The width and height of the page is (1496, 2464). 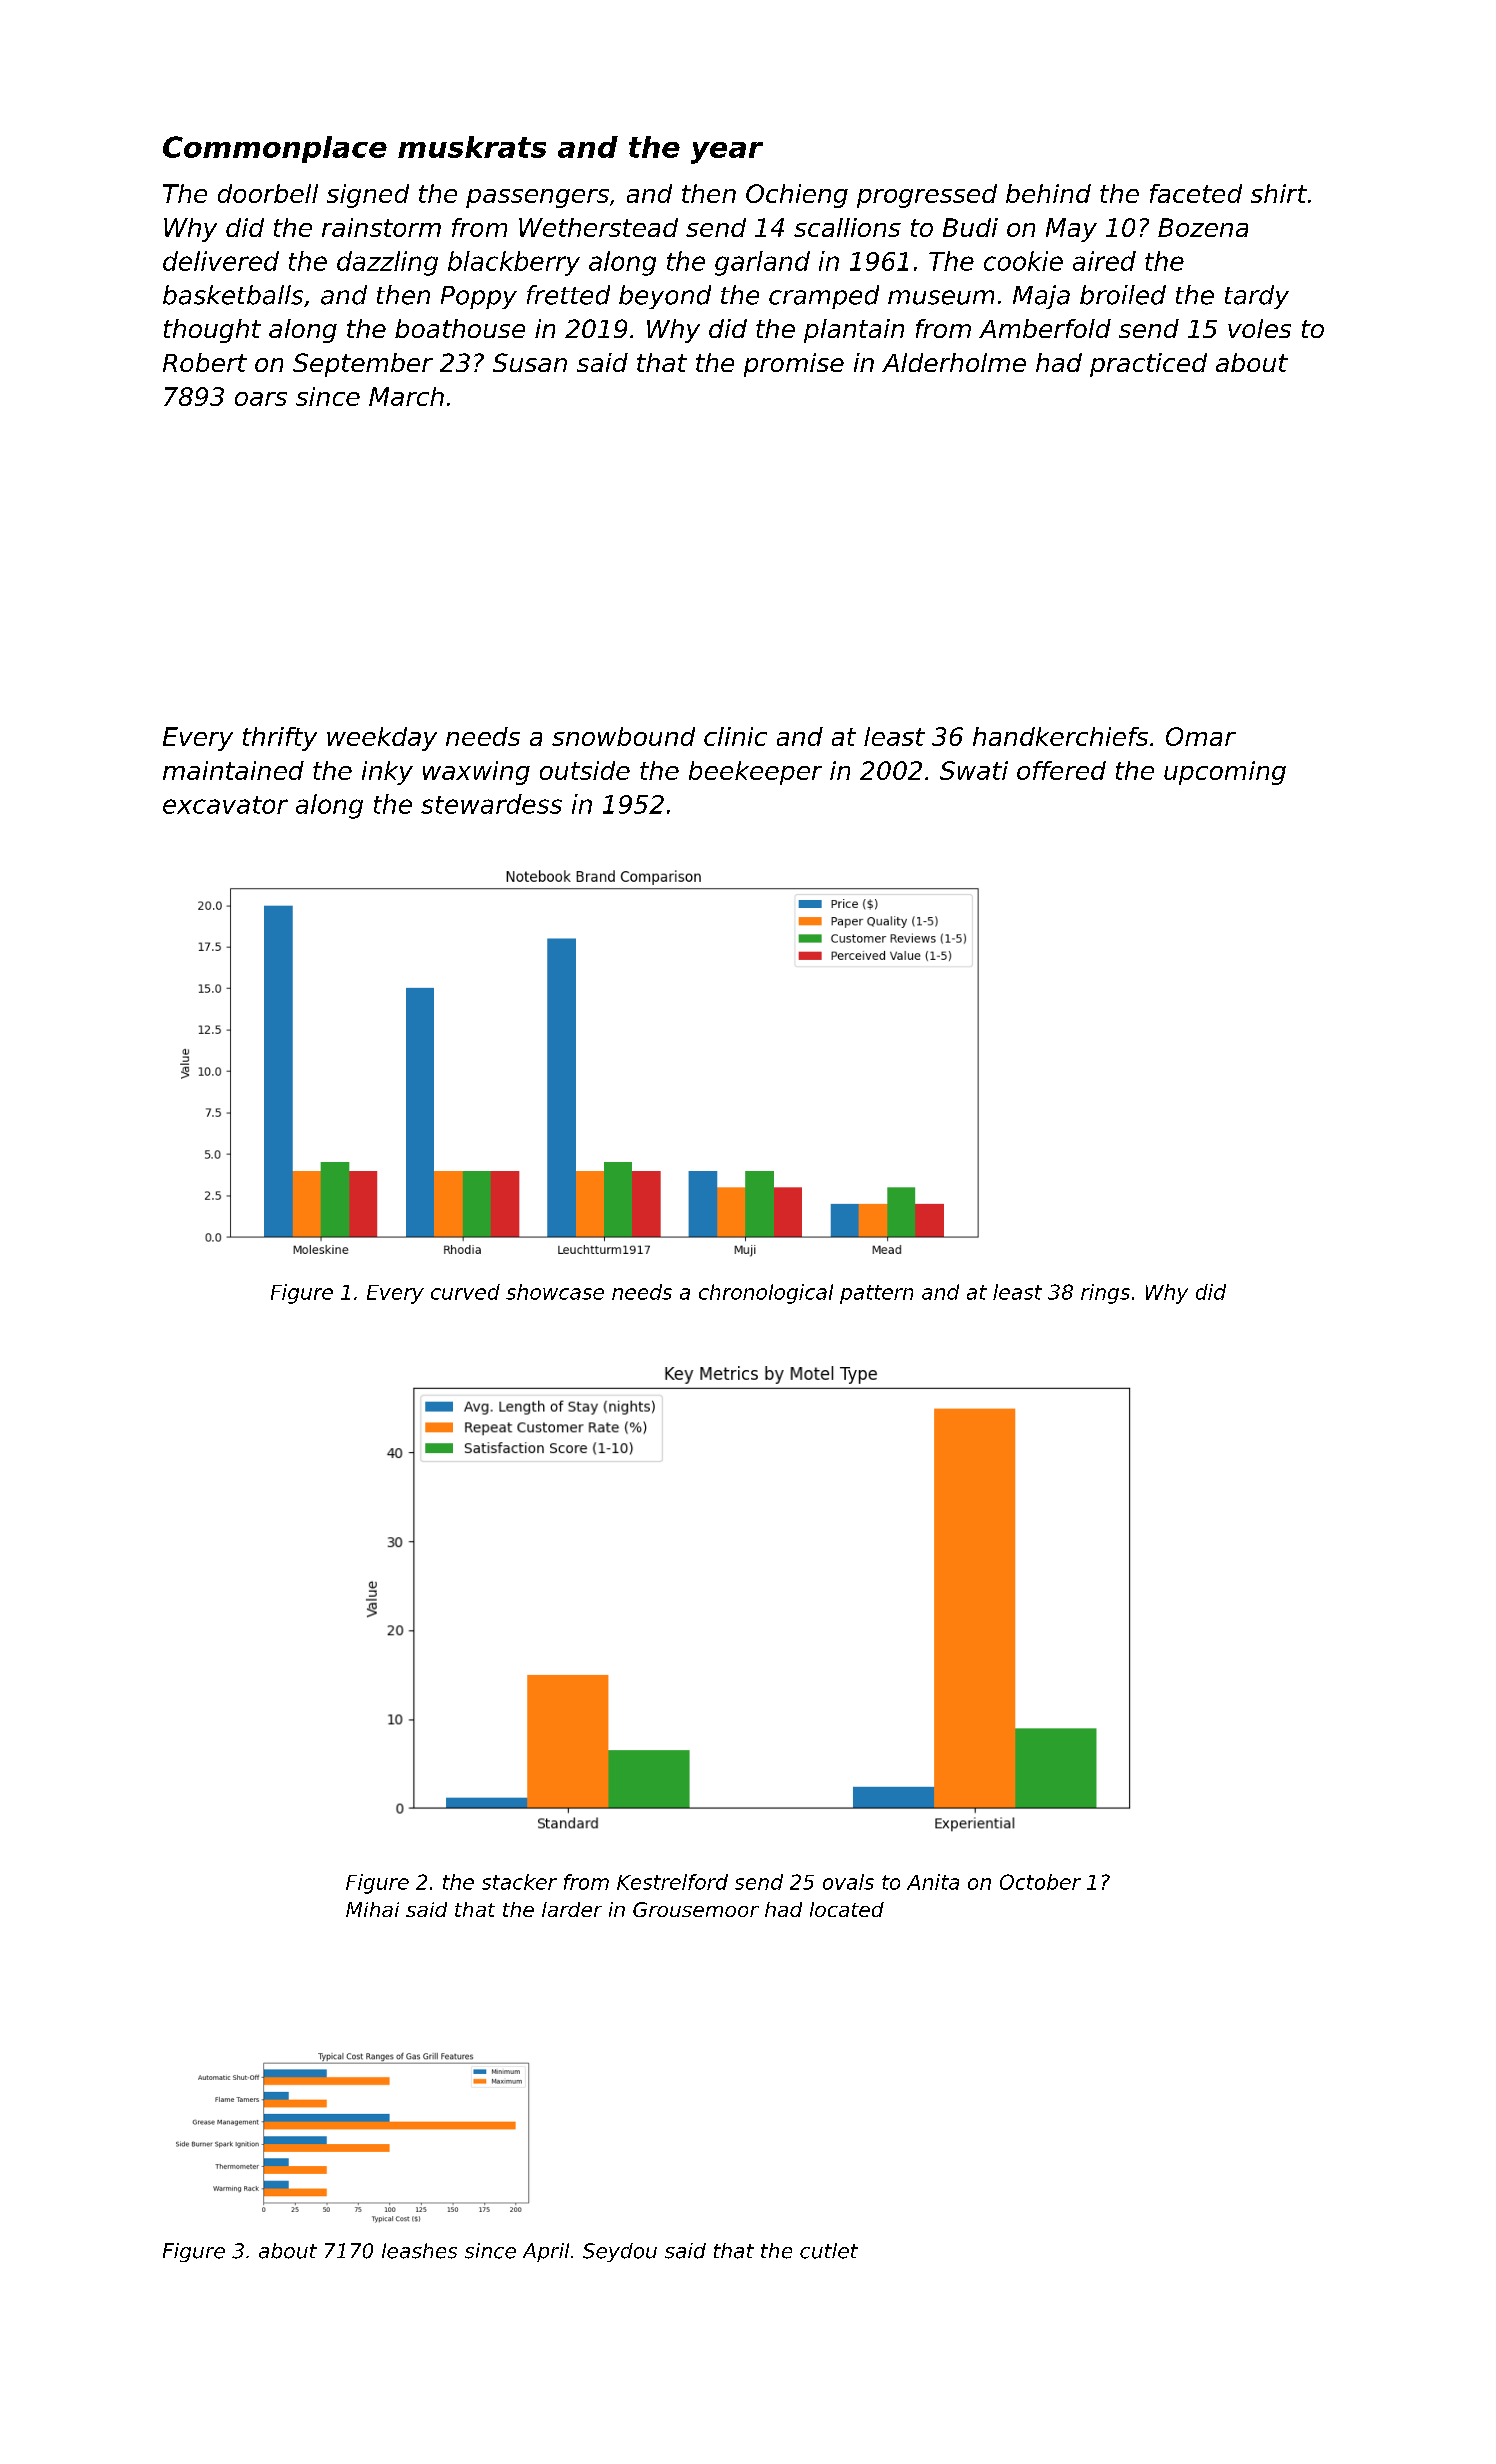 I want to click on Swati, so click(x=974, y=770).
